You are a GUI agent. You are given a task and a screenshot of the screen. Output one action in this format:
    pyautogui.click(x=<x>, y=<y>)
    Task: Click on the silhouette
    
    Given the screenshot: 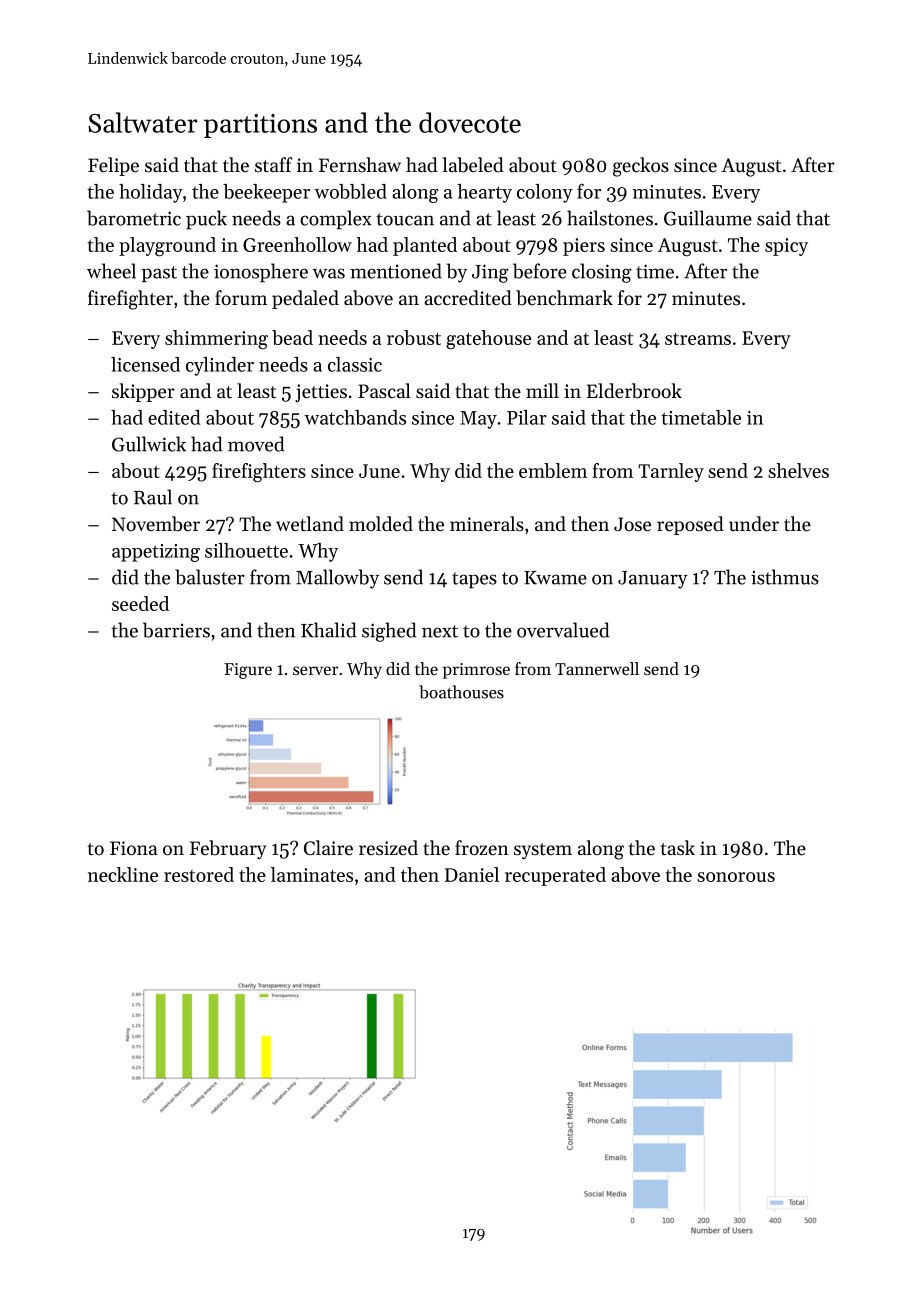 What is the action you would take?
    pyautogui.click(x=246, y=550)
